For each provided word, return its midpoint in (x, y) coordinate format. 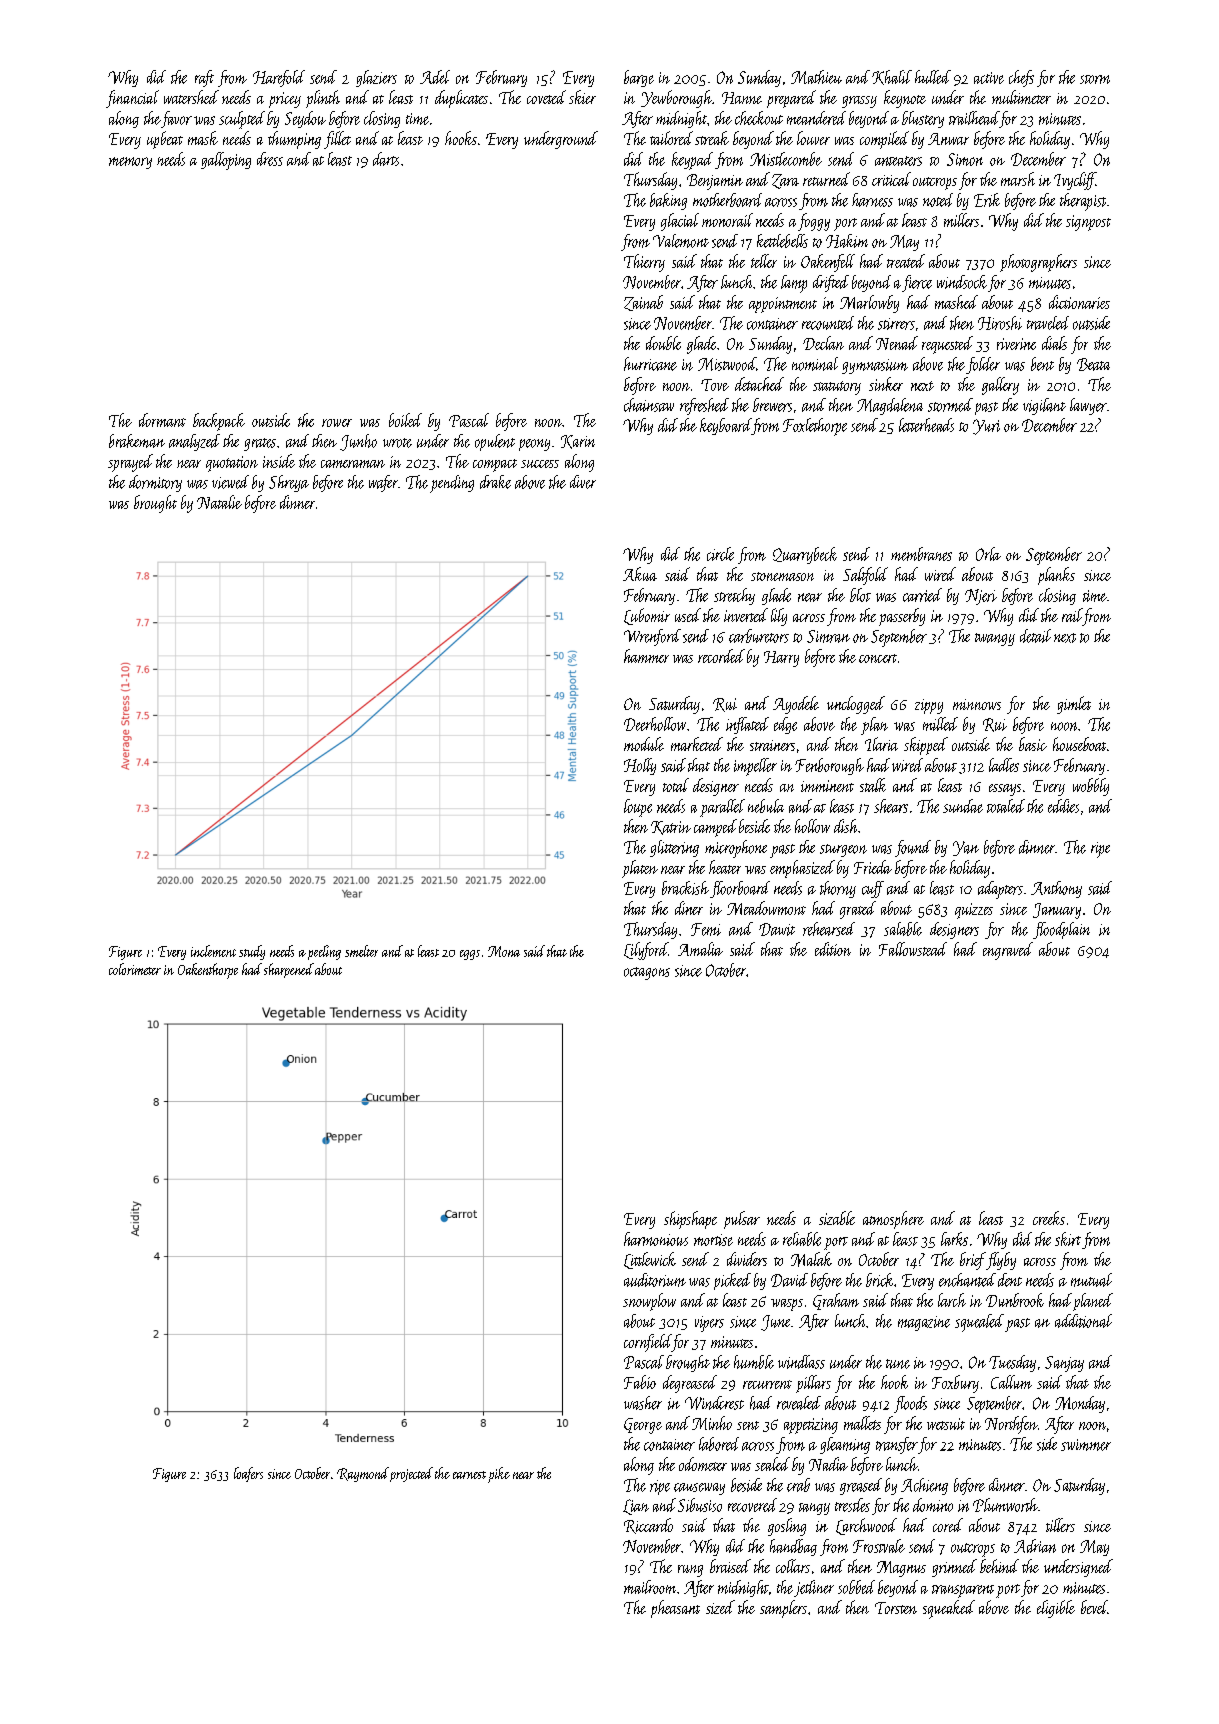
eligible (1056, 1609)
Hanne (742, 98)
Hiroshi (1000, 323)
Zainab (643, 303)
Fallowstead (913, 949)
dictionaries (1079, 302)
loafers (248, 1474)
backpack (219, 422)
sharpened (289, 970)
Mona (504, 951)
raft (204, 78)
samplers (783, 1609)
